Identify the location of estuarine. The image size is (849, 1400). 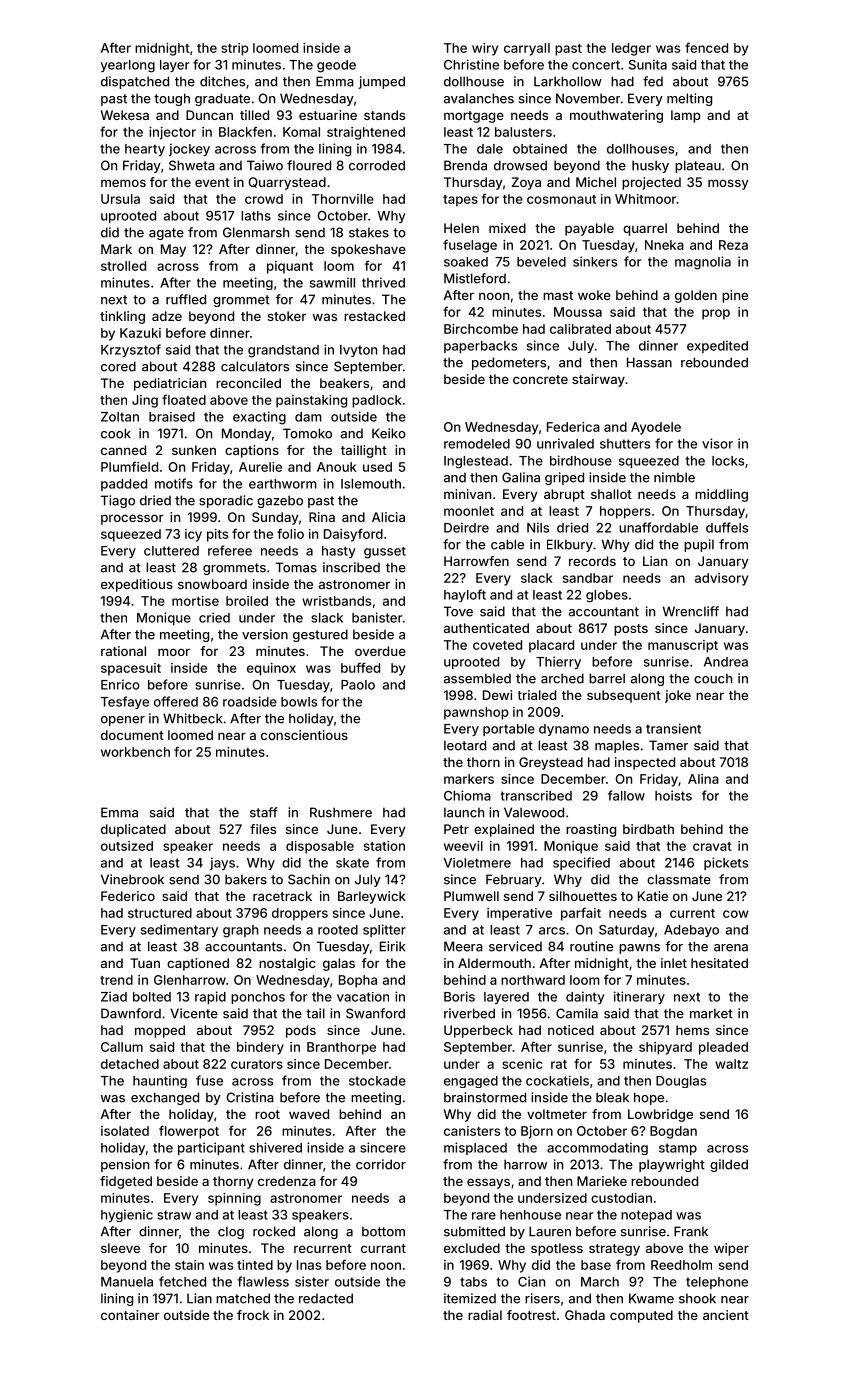
(328, 115).
